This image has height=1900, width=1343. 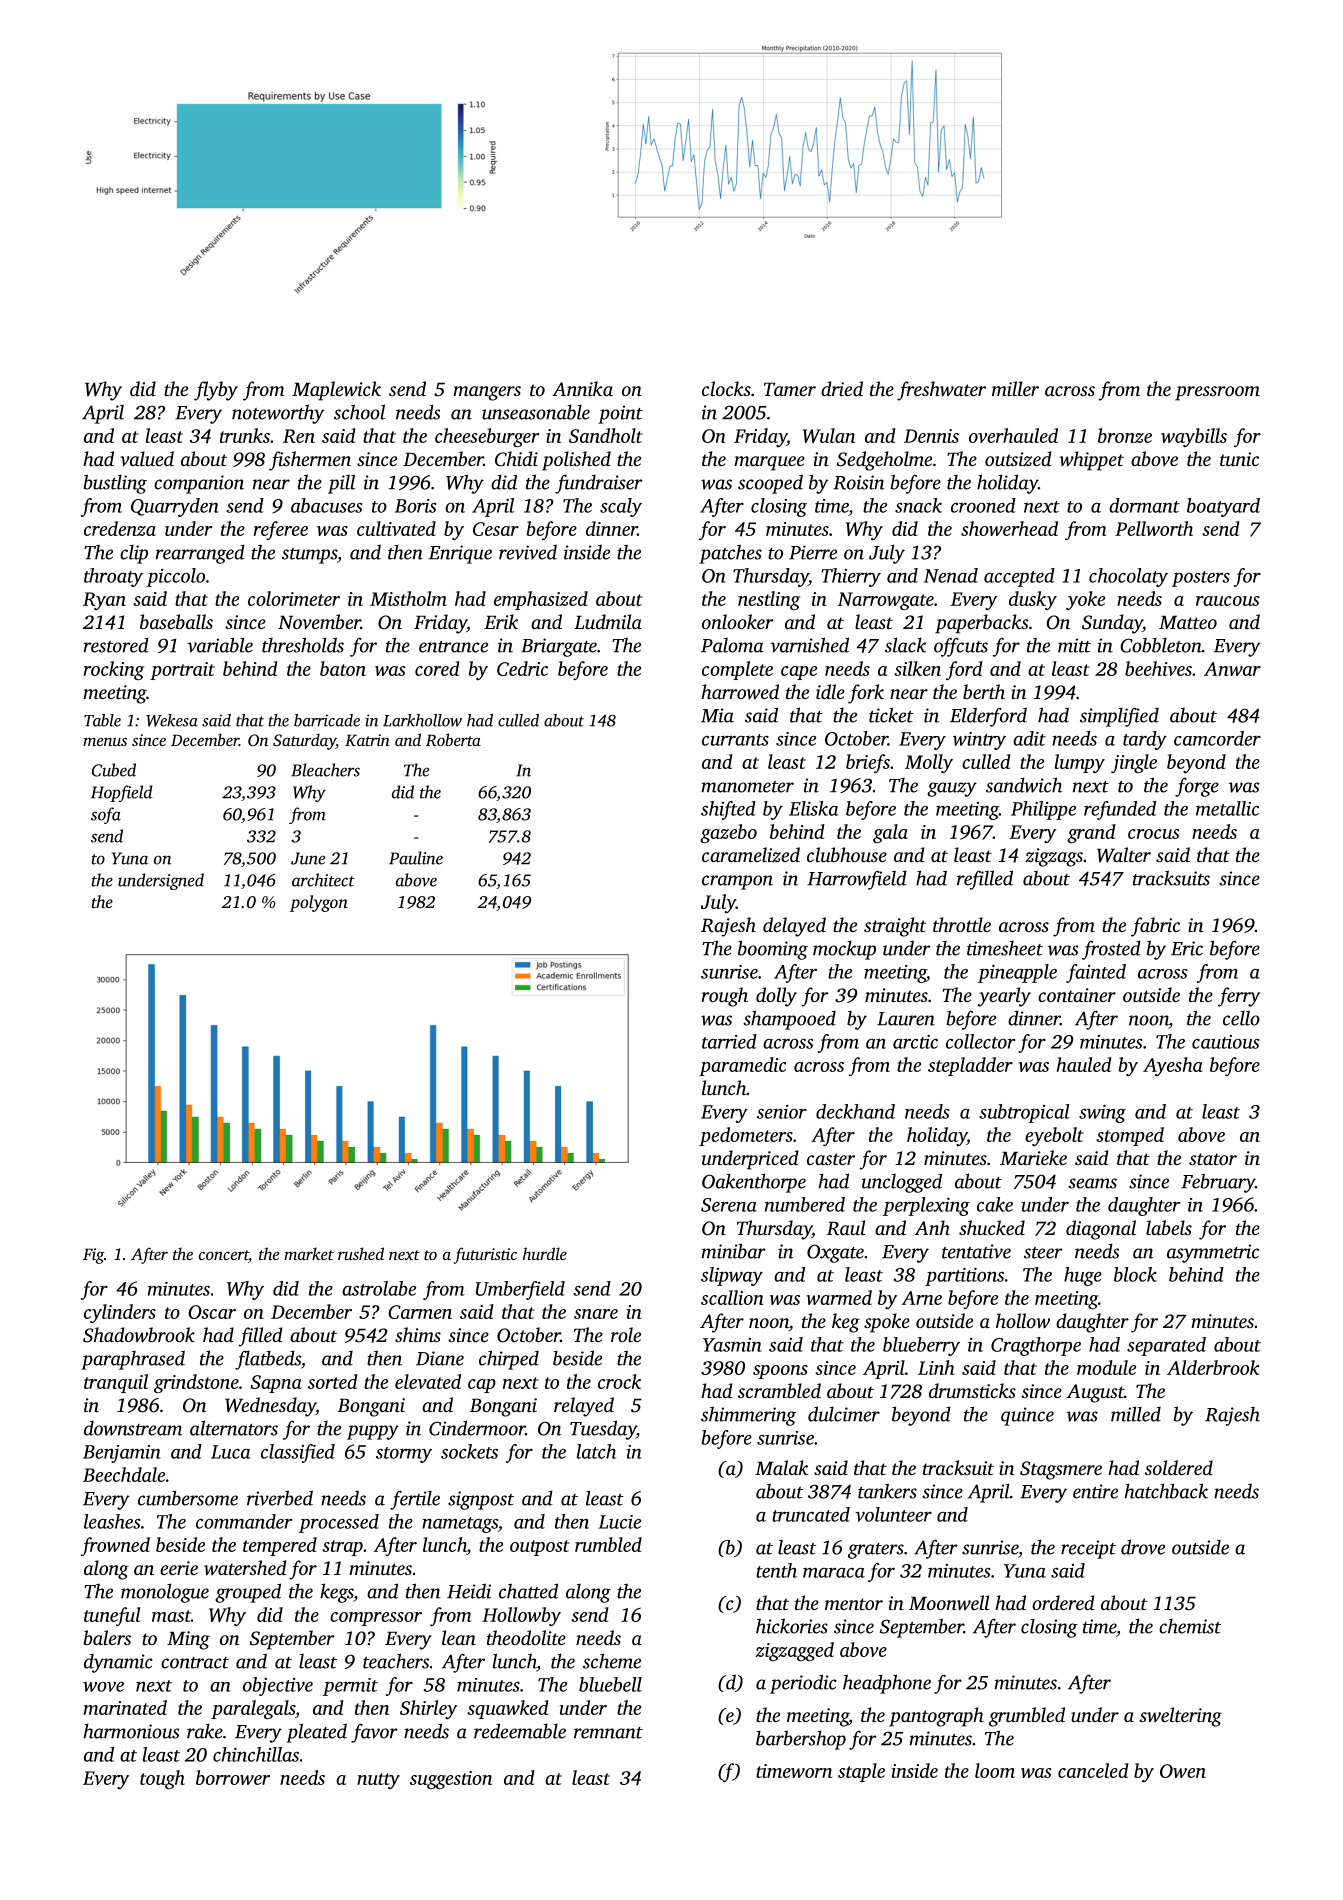 What do you see at coordinates (1213, 1367) in the image?
I see `Alderbrook` at bounding box center [1213, 1367].
